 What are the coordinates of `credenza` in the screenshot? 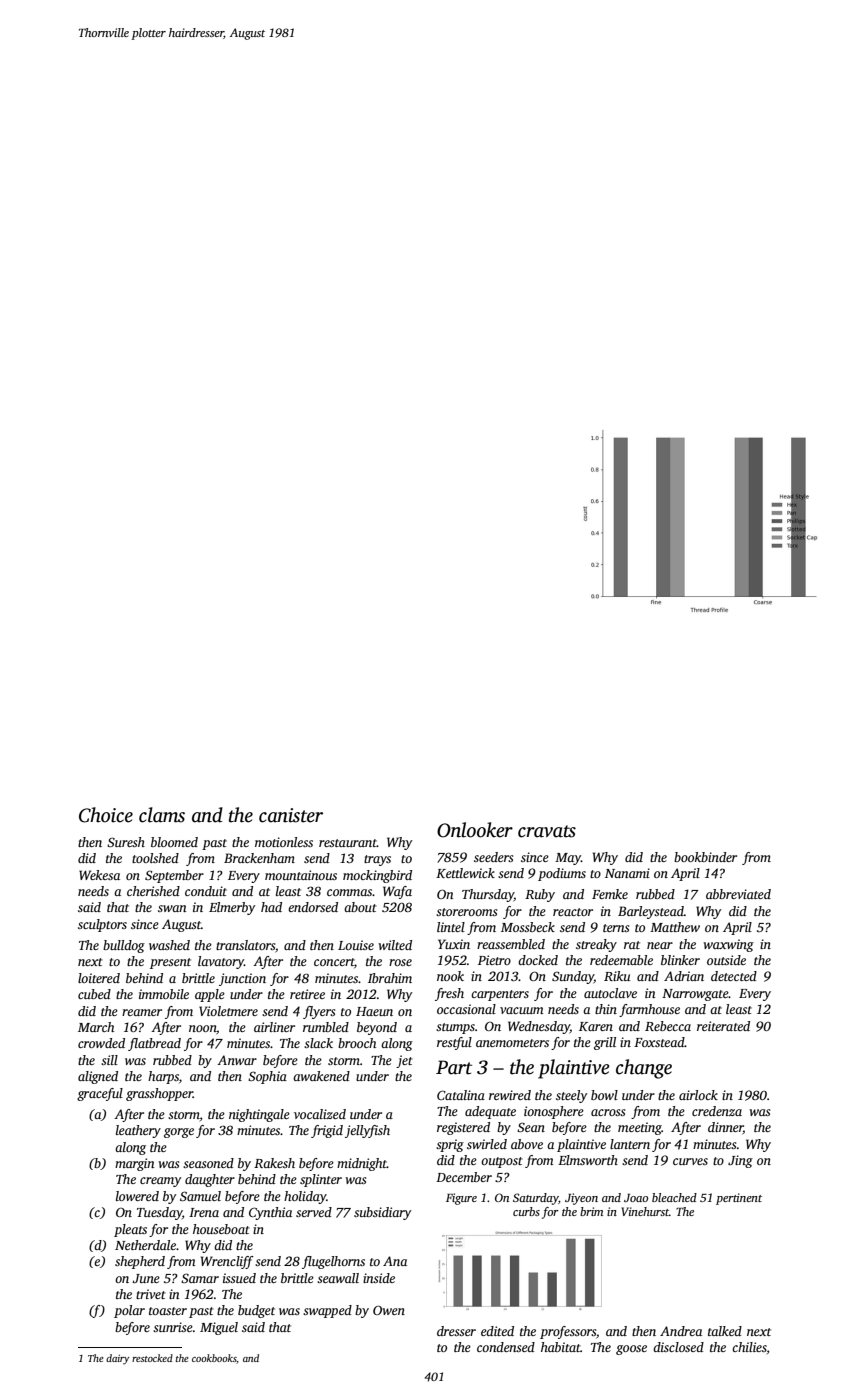 It's located at (717, 1111).
